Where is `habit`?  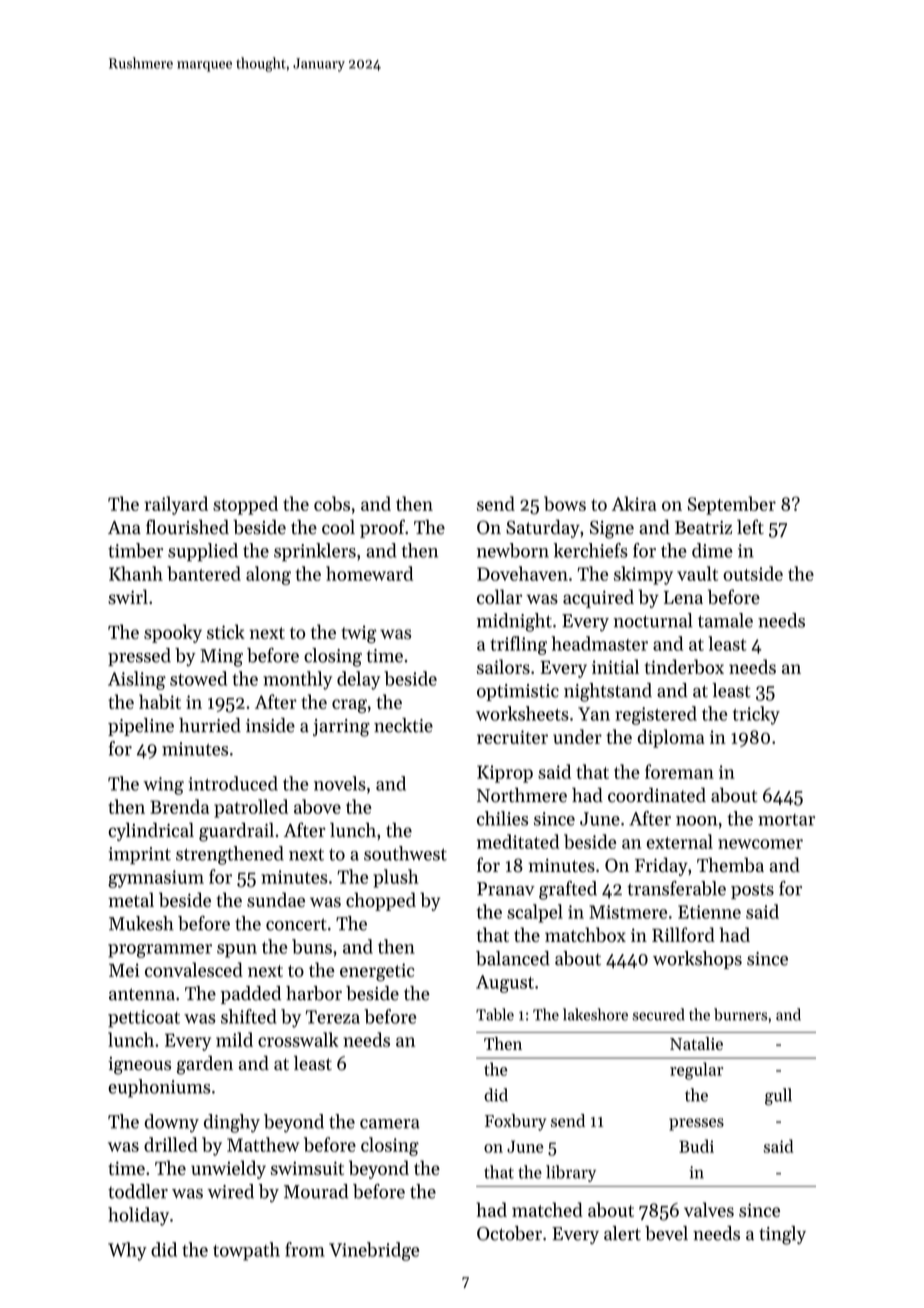 habit is located at coordinates (160, 701).
